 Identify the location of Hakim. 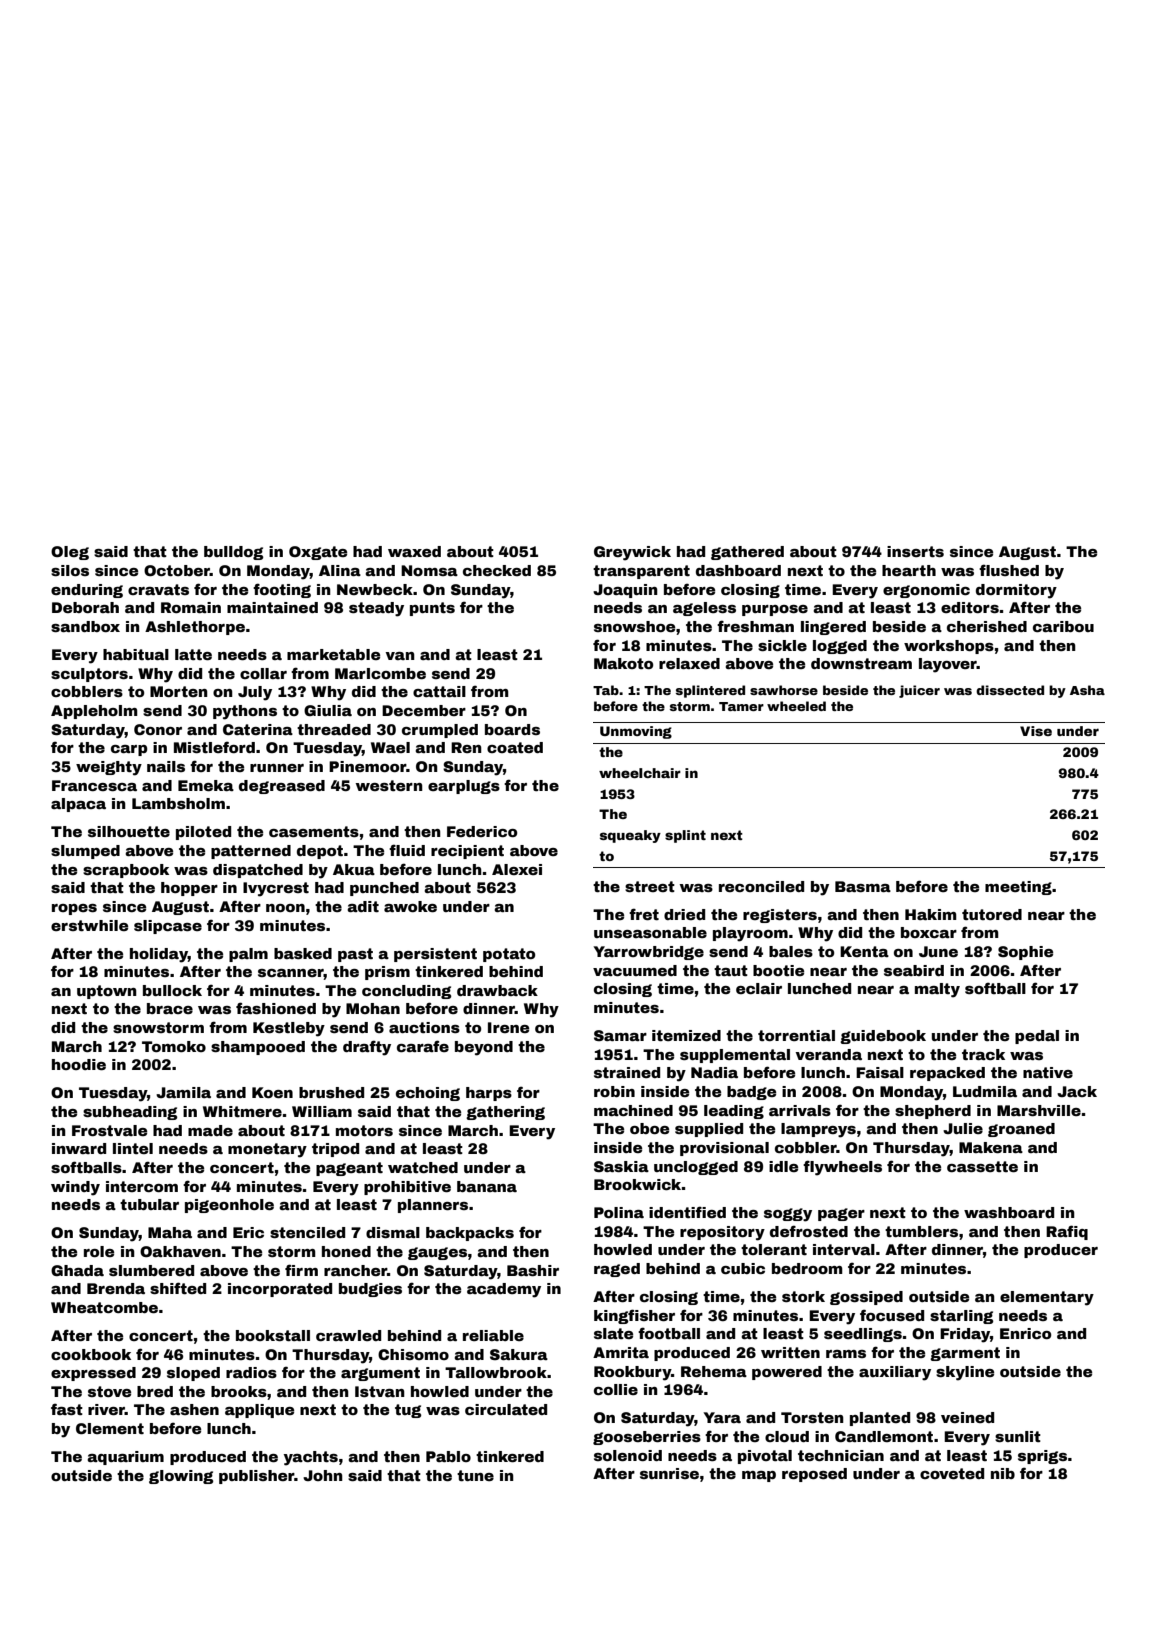
(931, 914).
